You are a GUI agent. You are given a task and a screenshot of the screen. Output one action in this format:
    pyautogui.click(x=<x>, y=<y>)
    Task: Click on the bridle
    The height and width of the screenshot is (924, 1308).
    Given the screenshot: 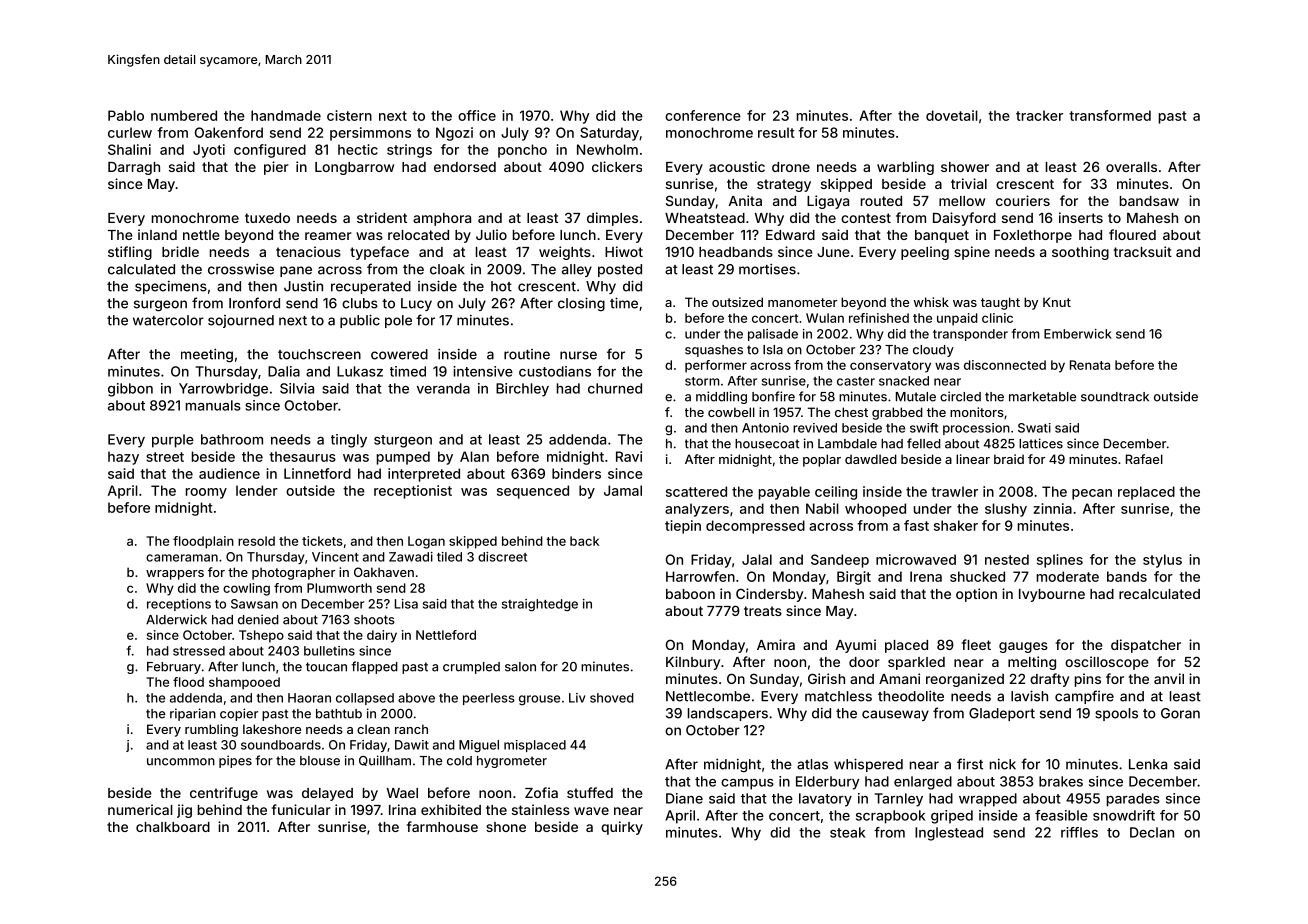 What is the action you would take?
    pyautogui.click(x=180, y=251)
